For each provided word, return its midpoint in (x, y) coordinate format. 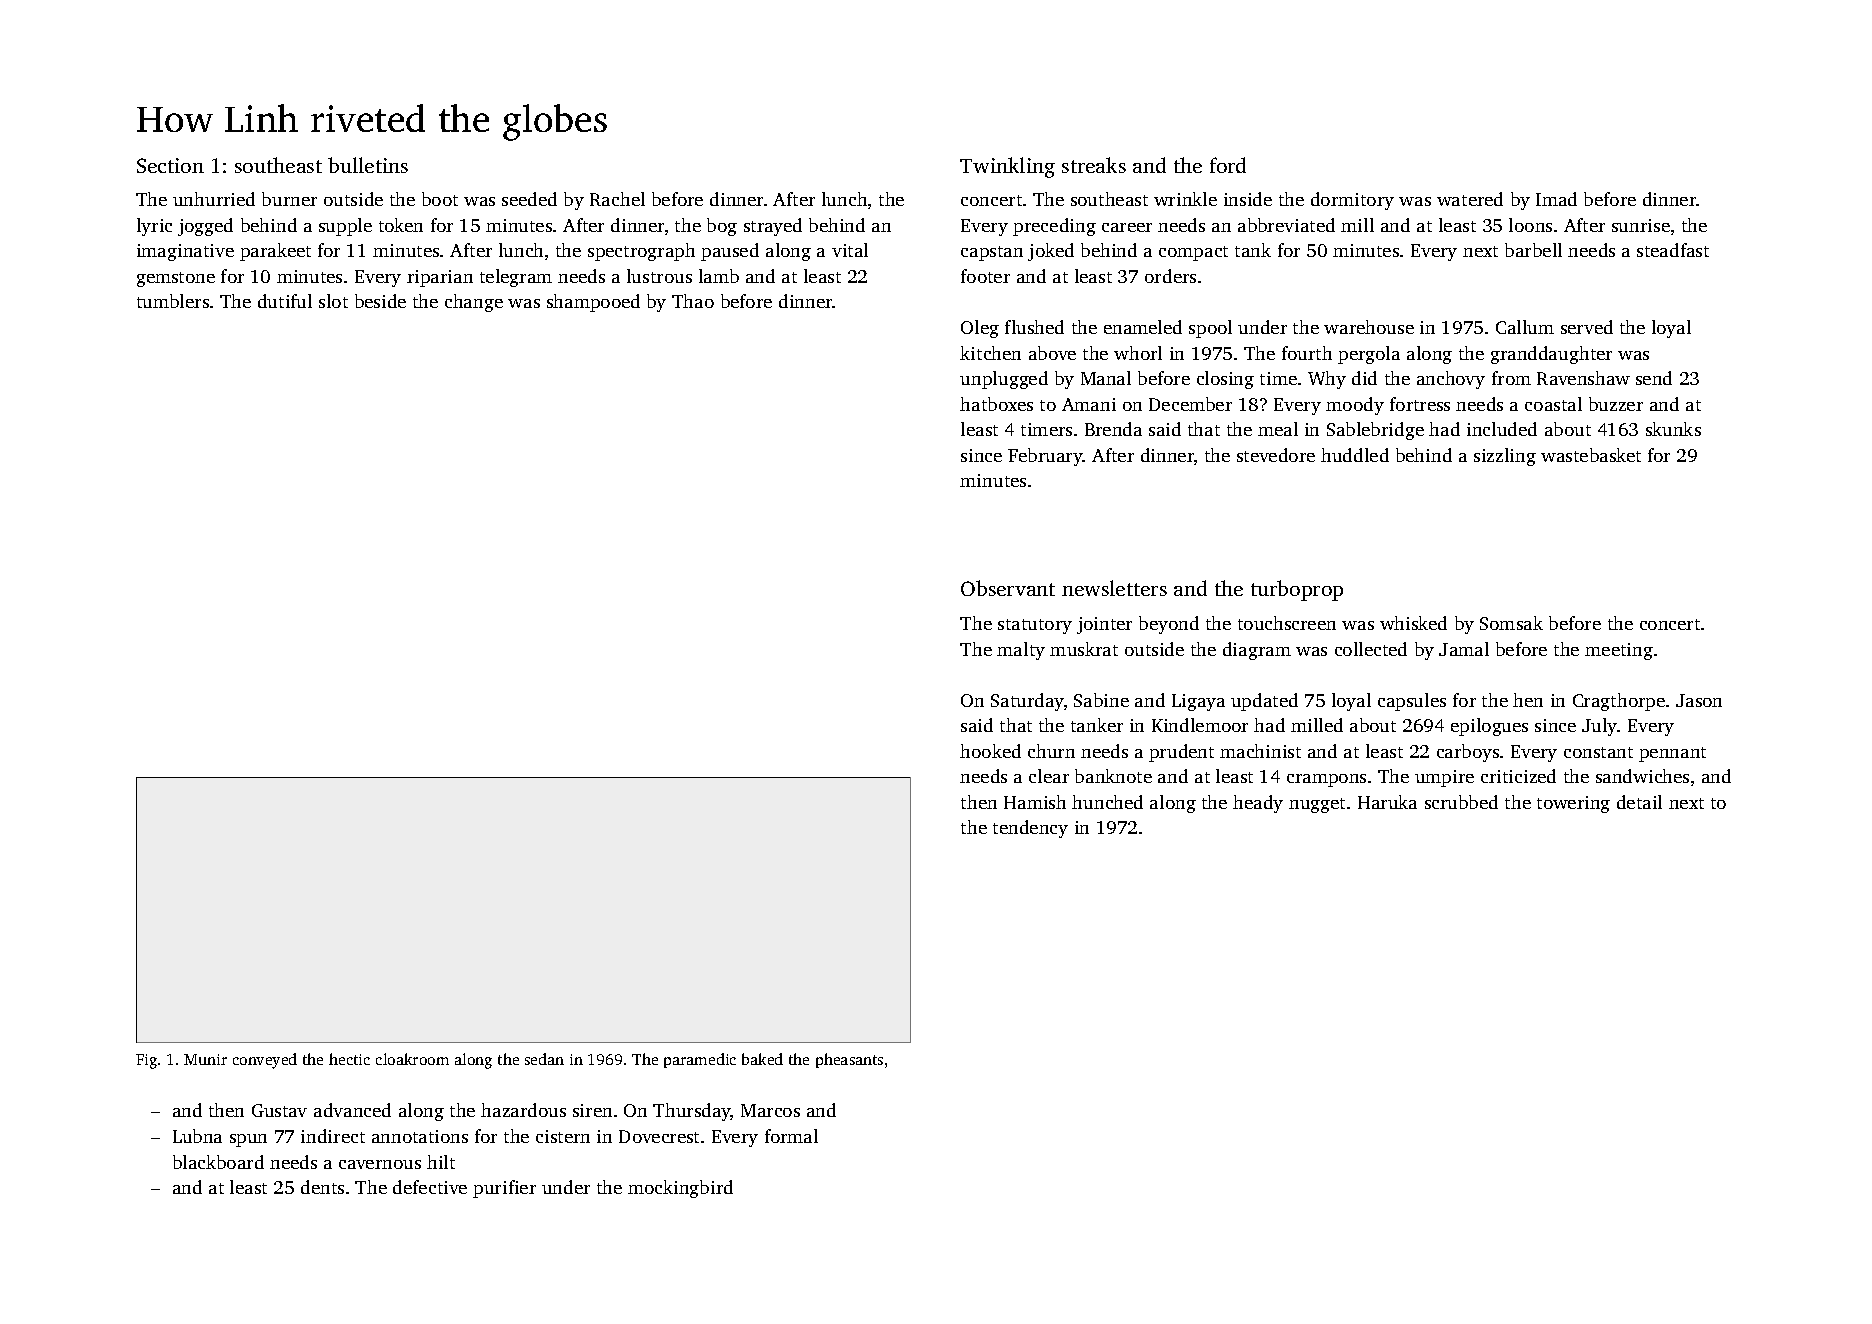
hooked (990, 751)
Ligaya (1198, 702)
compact (1193, 253)
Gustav (279, 1110)
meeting (1619, 651)
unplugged (1004, 380)
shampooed (593, 303)
